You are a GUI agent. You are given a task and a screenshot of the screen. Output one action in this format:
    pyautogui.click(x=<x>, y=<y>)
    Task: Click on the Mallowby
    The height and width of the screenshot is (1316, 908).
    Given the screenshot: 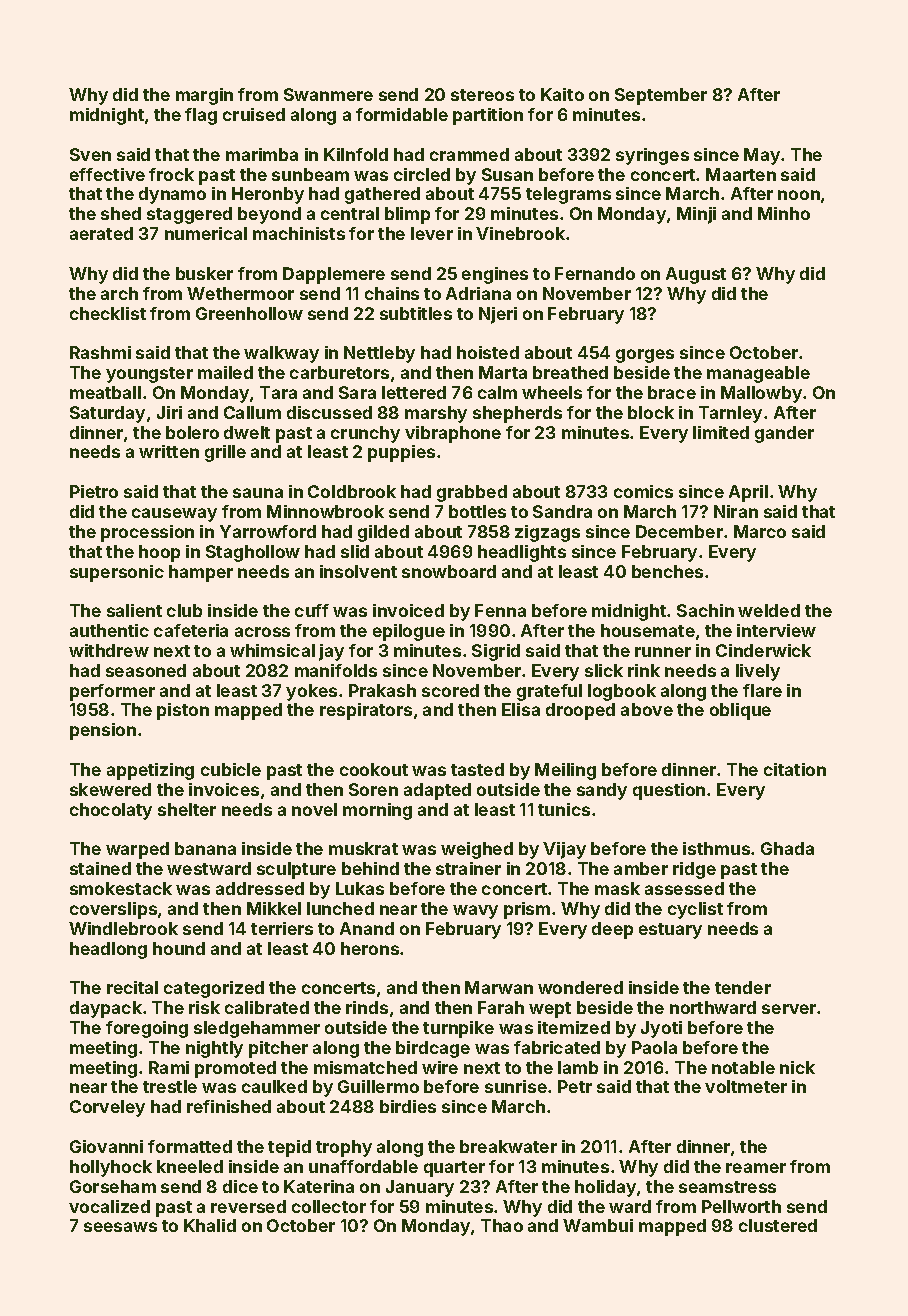 What is the action you would take?
    pyautogui.click(x=761, y=394)
